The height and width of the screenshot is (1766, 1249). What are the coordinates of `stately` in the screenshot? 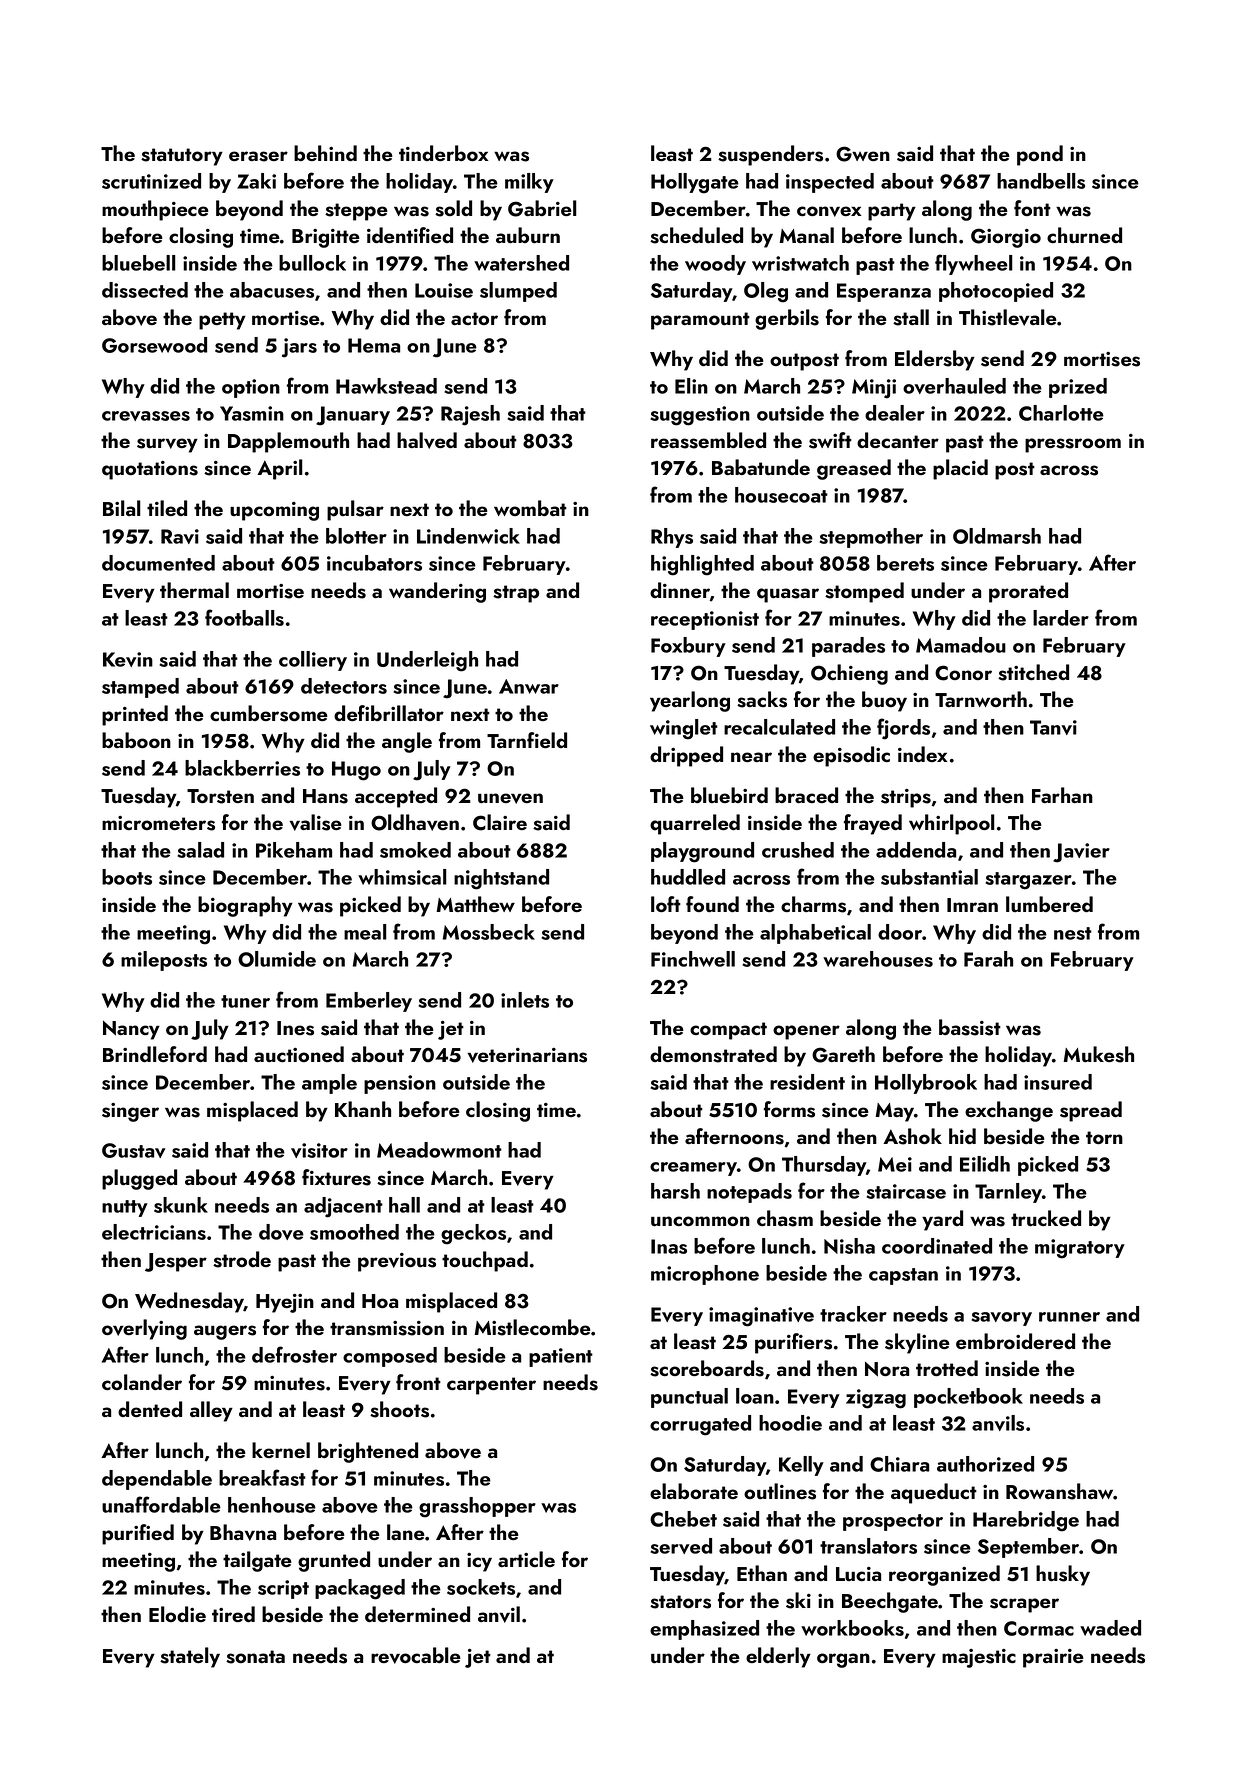 It's located at (190, 1657).
